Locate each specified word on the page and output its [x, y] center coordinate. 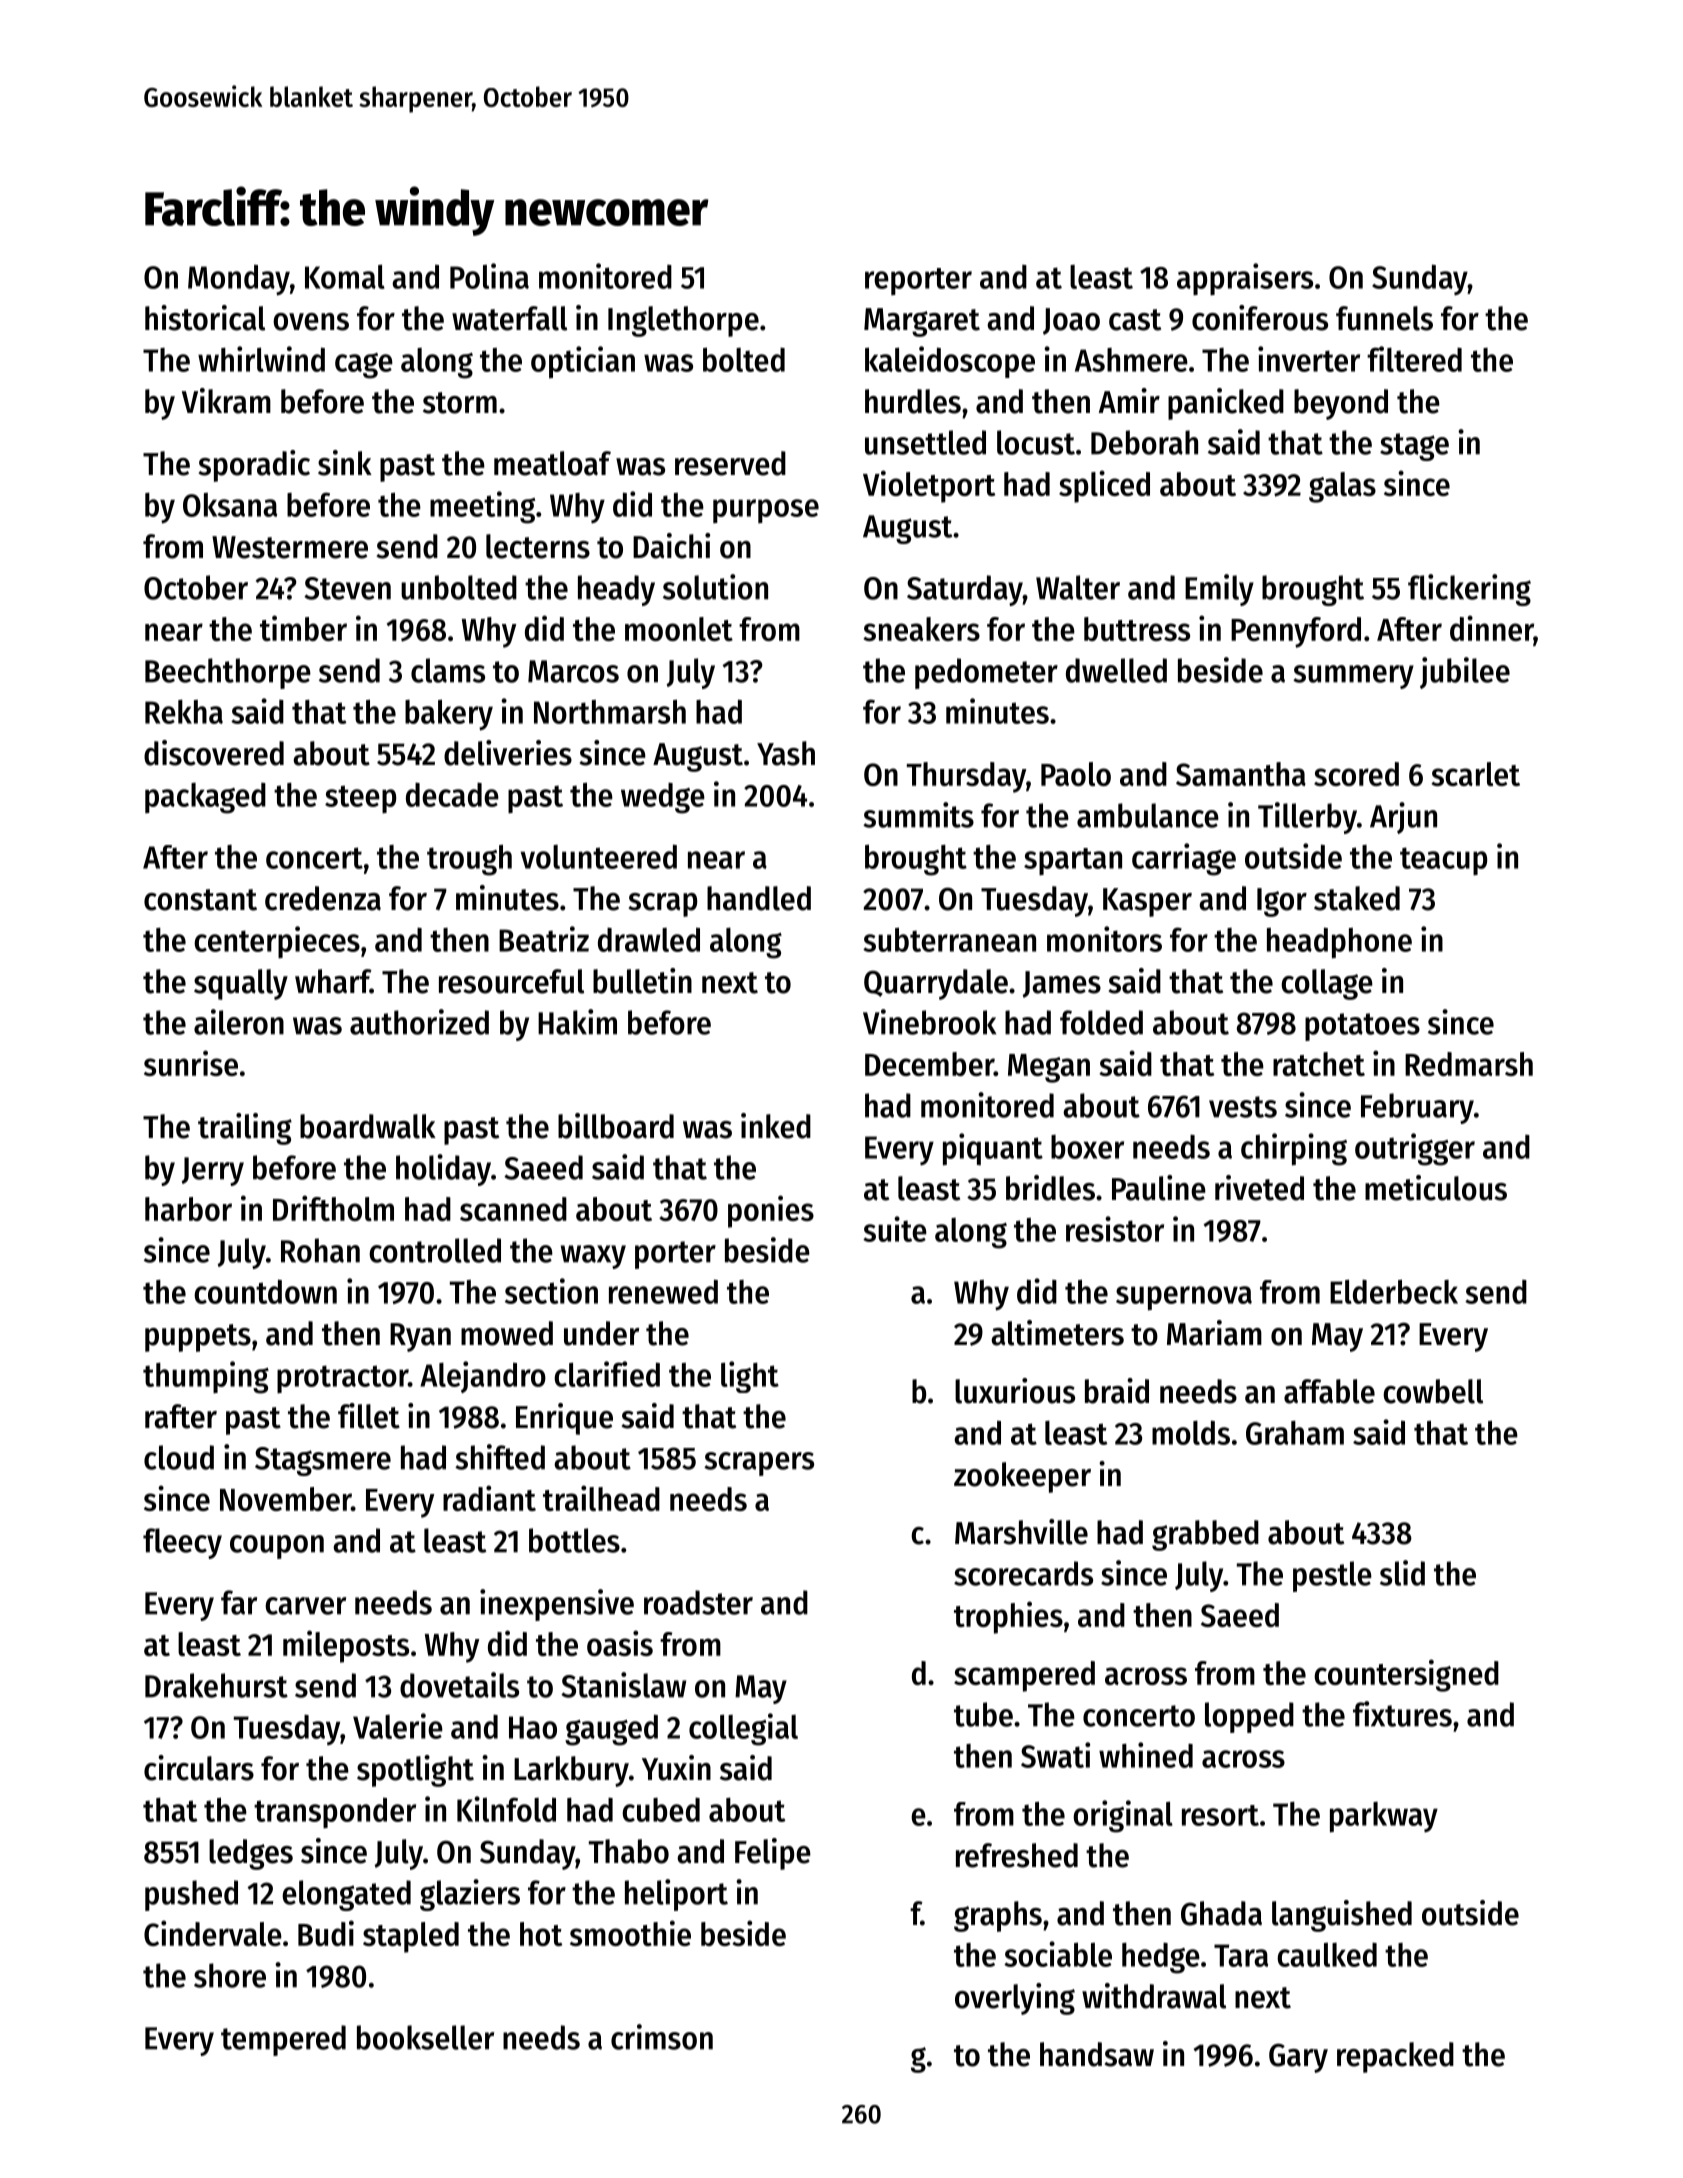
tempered [283, 2040]
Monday [239, 280]
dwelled [1116, 670]
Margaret [922, 322]
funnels [1384, 318]
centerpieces [277, 942]
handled [759, 898]
